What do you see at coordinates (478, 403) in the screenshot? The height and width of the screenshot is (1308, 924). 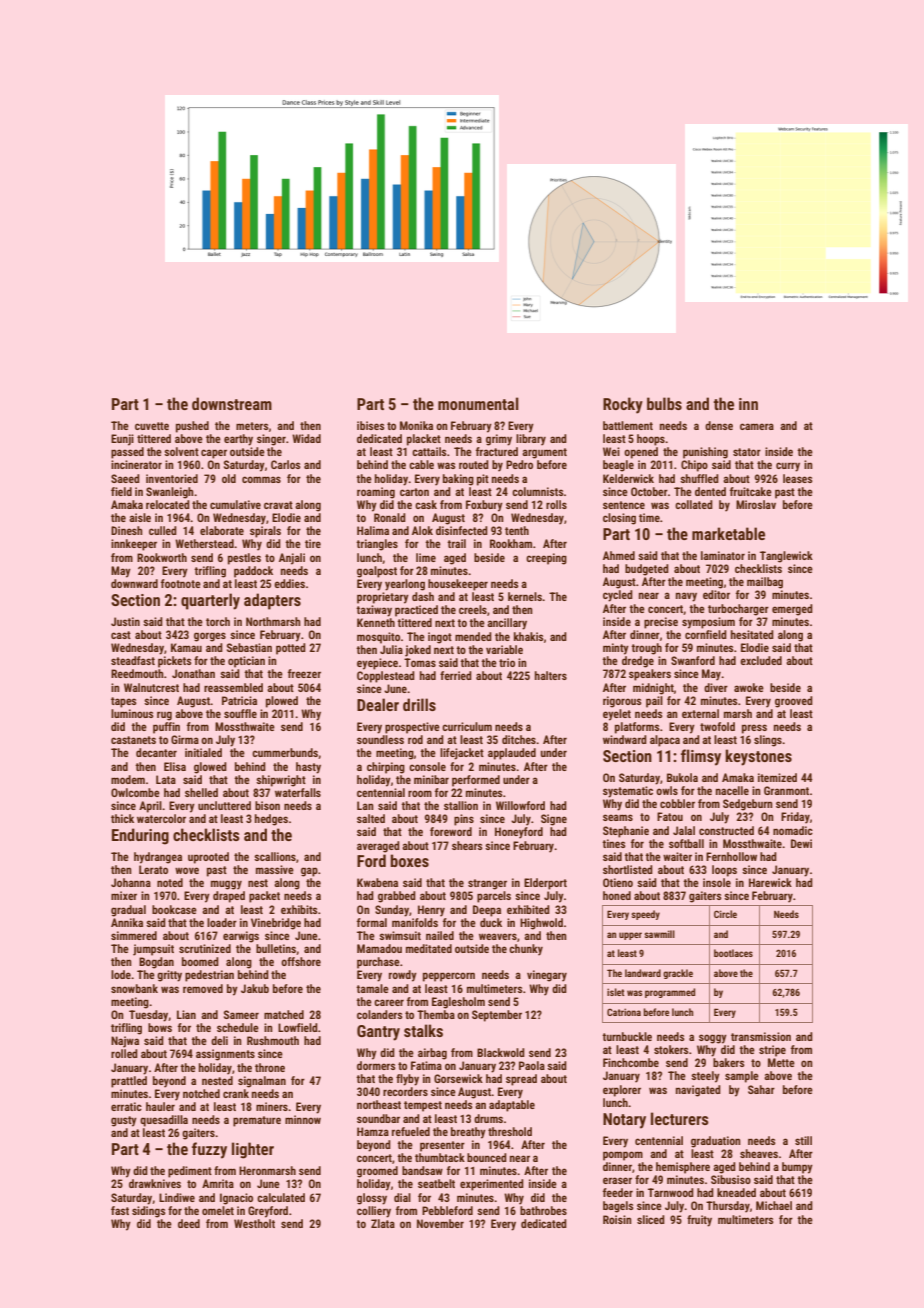 I see `monumental` at bounding box center [478, 403].
